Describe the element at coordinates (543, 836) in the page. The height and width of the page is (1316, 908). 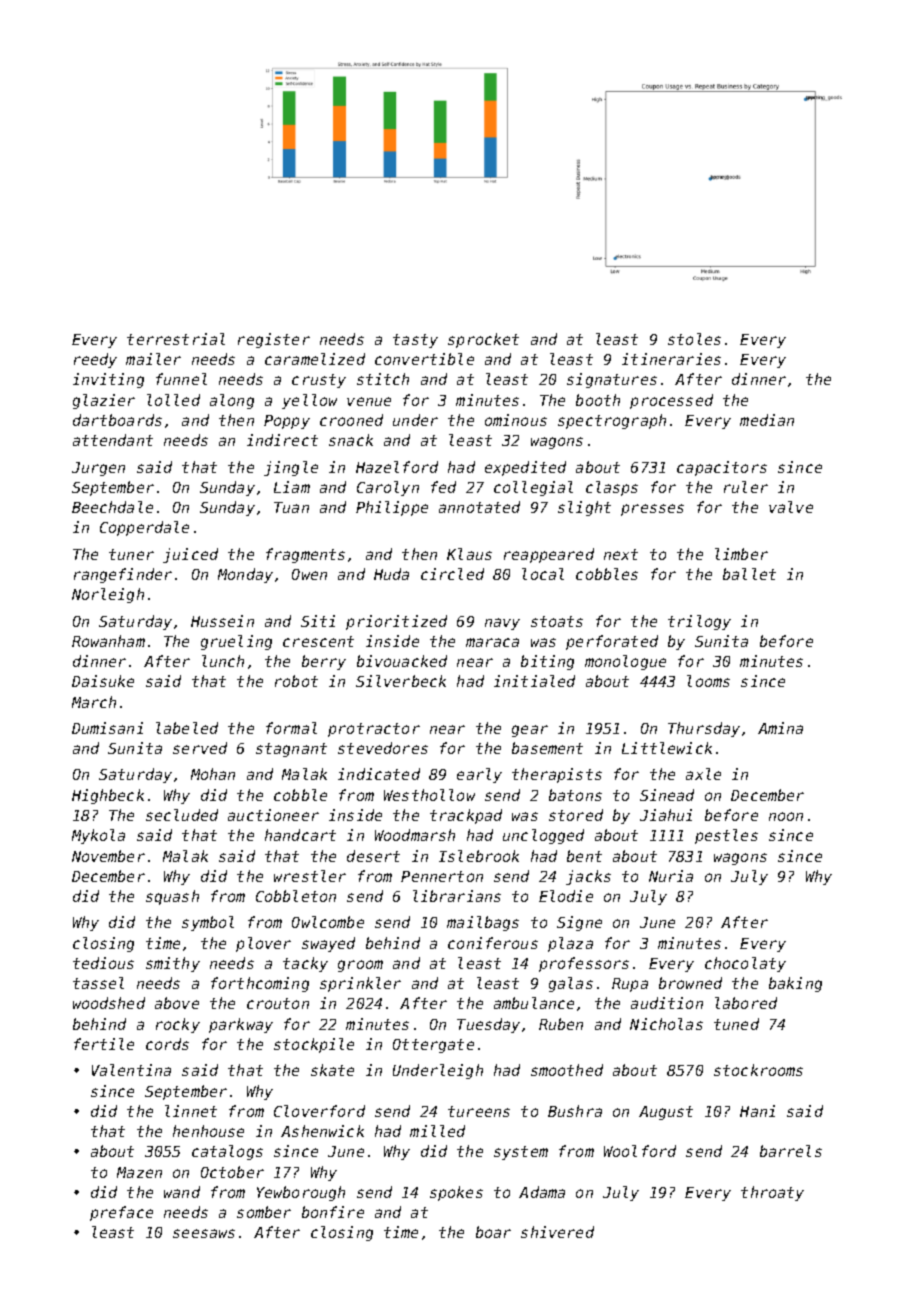
I see `unclogged` at that location.
